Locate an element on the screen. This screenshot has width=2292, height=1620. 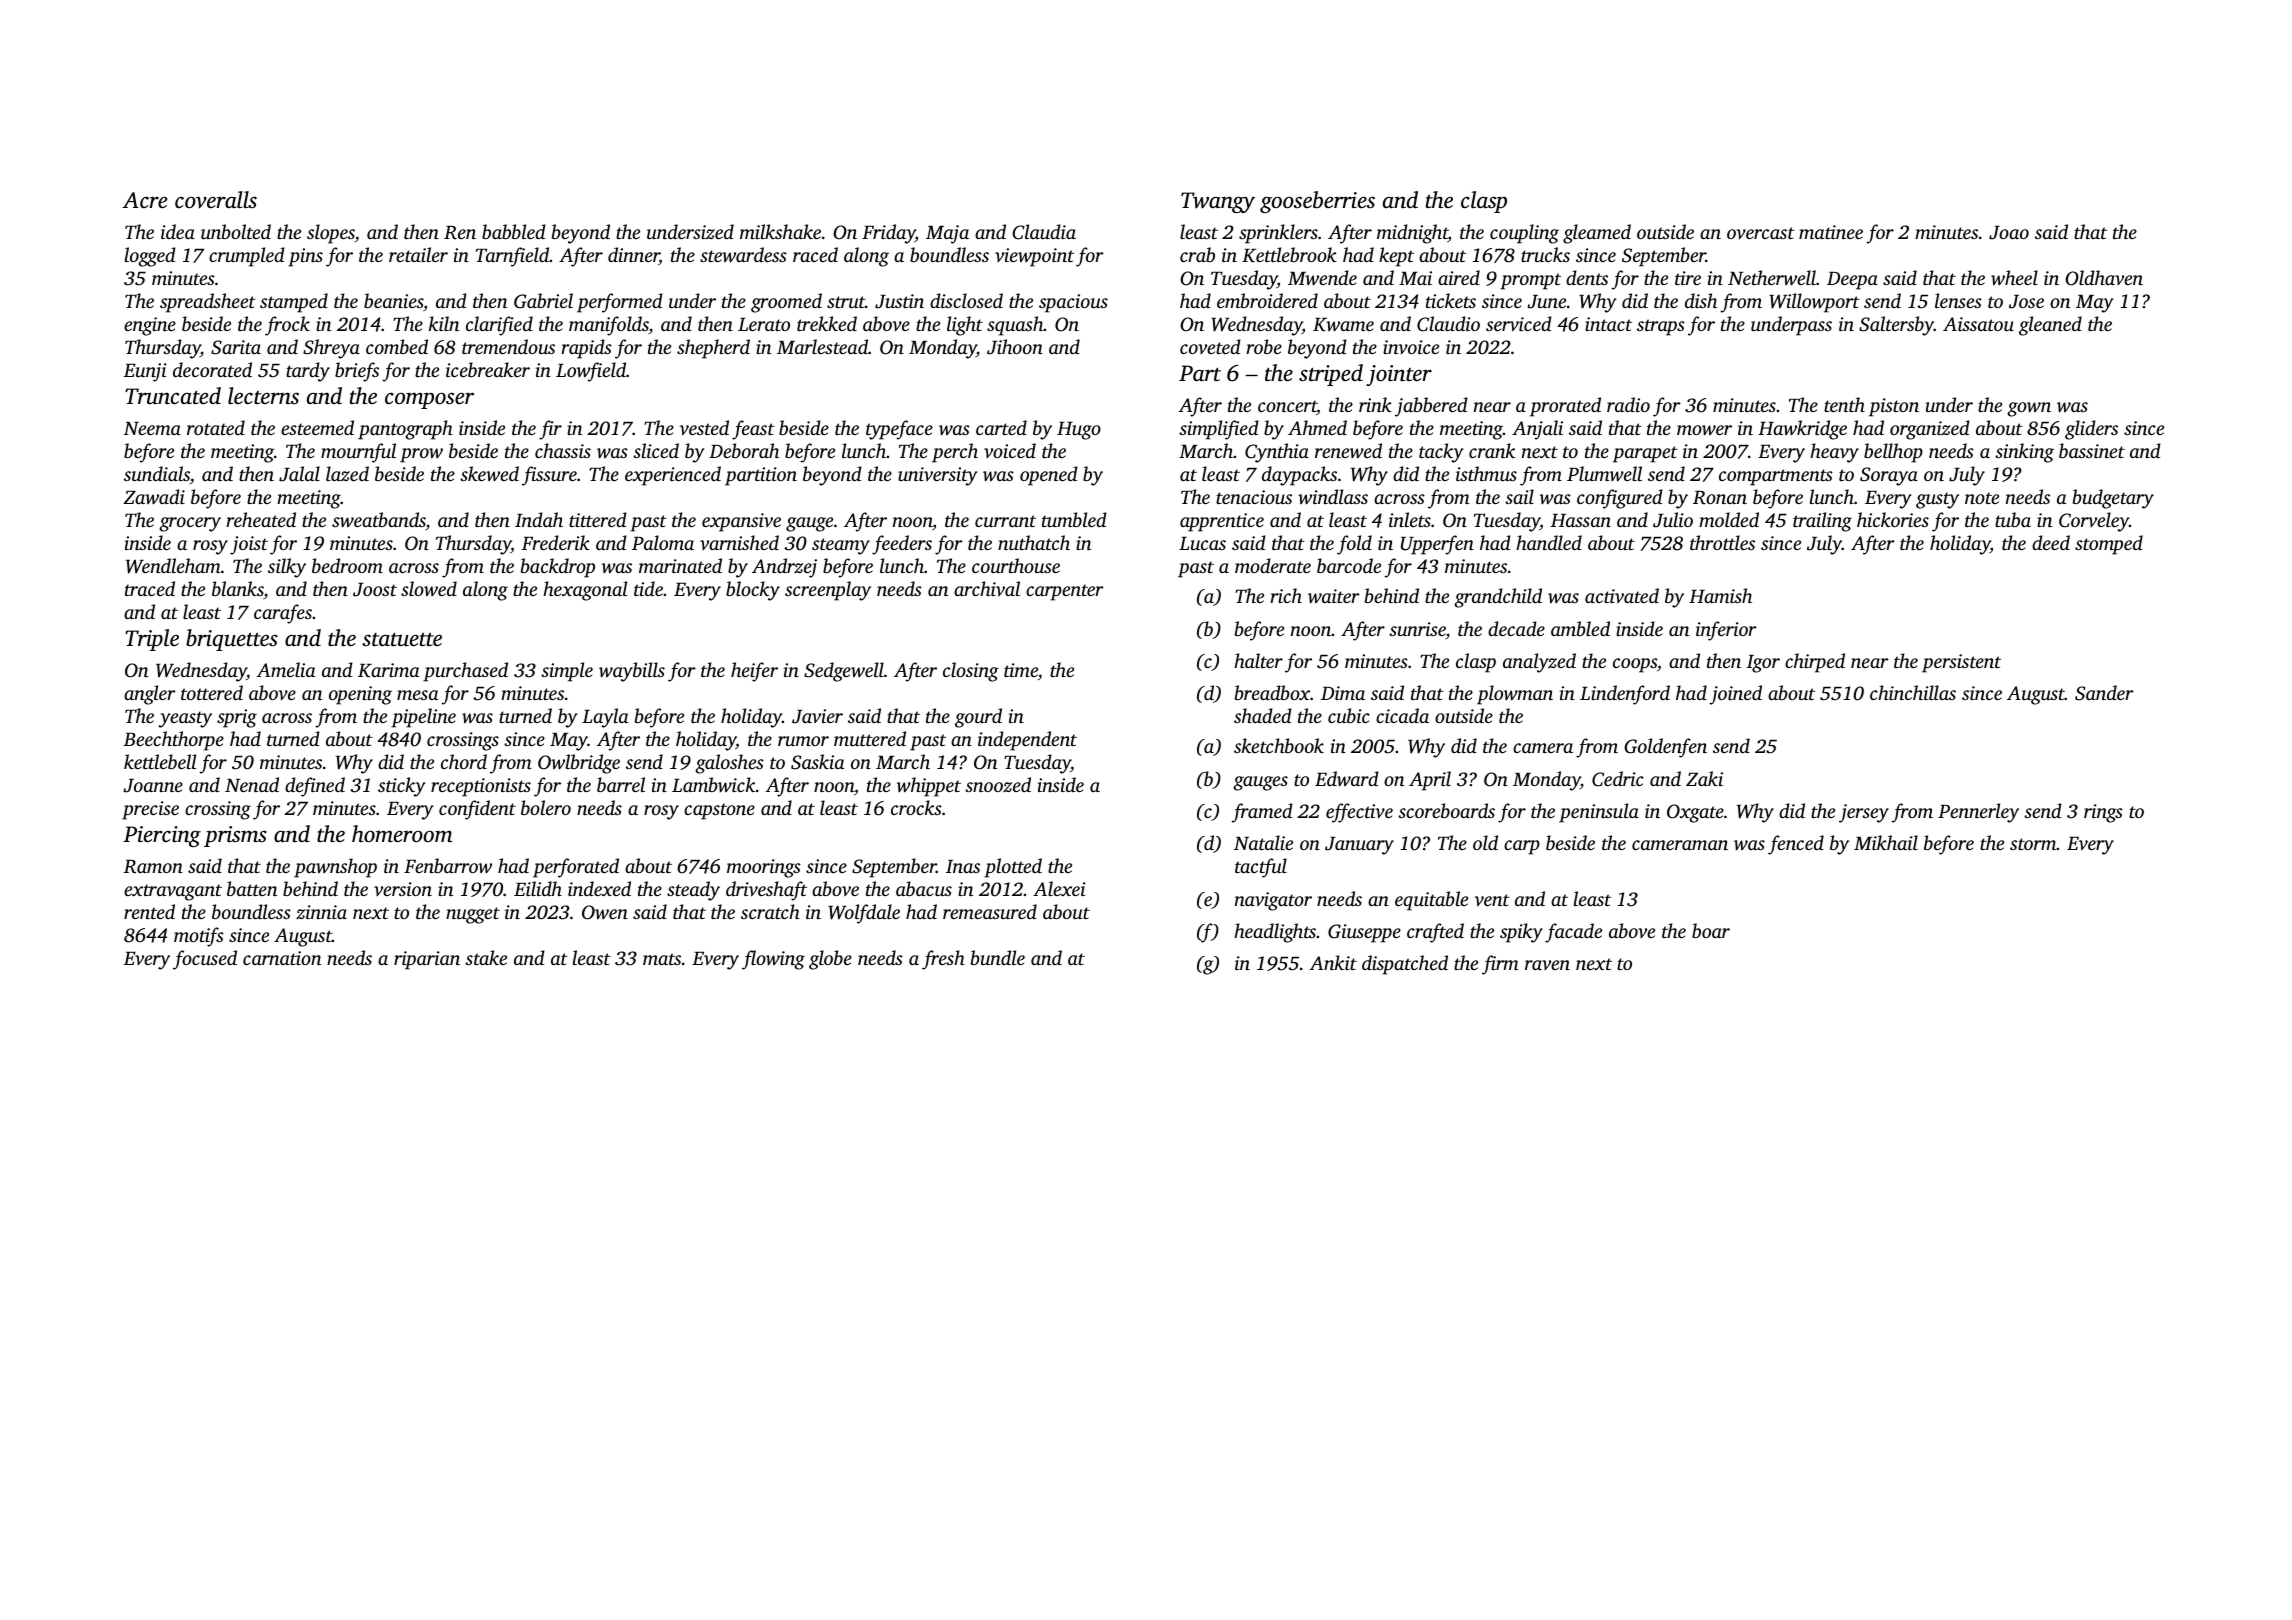
Twangy is located at coordinates (1218, 202).
